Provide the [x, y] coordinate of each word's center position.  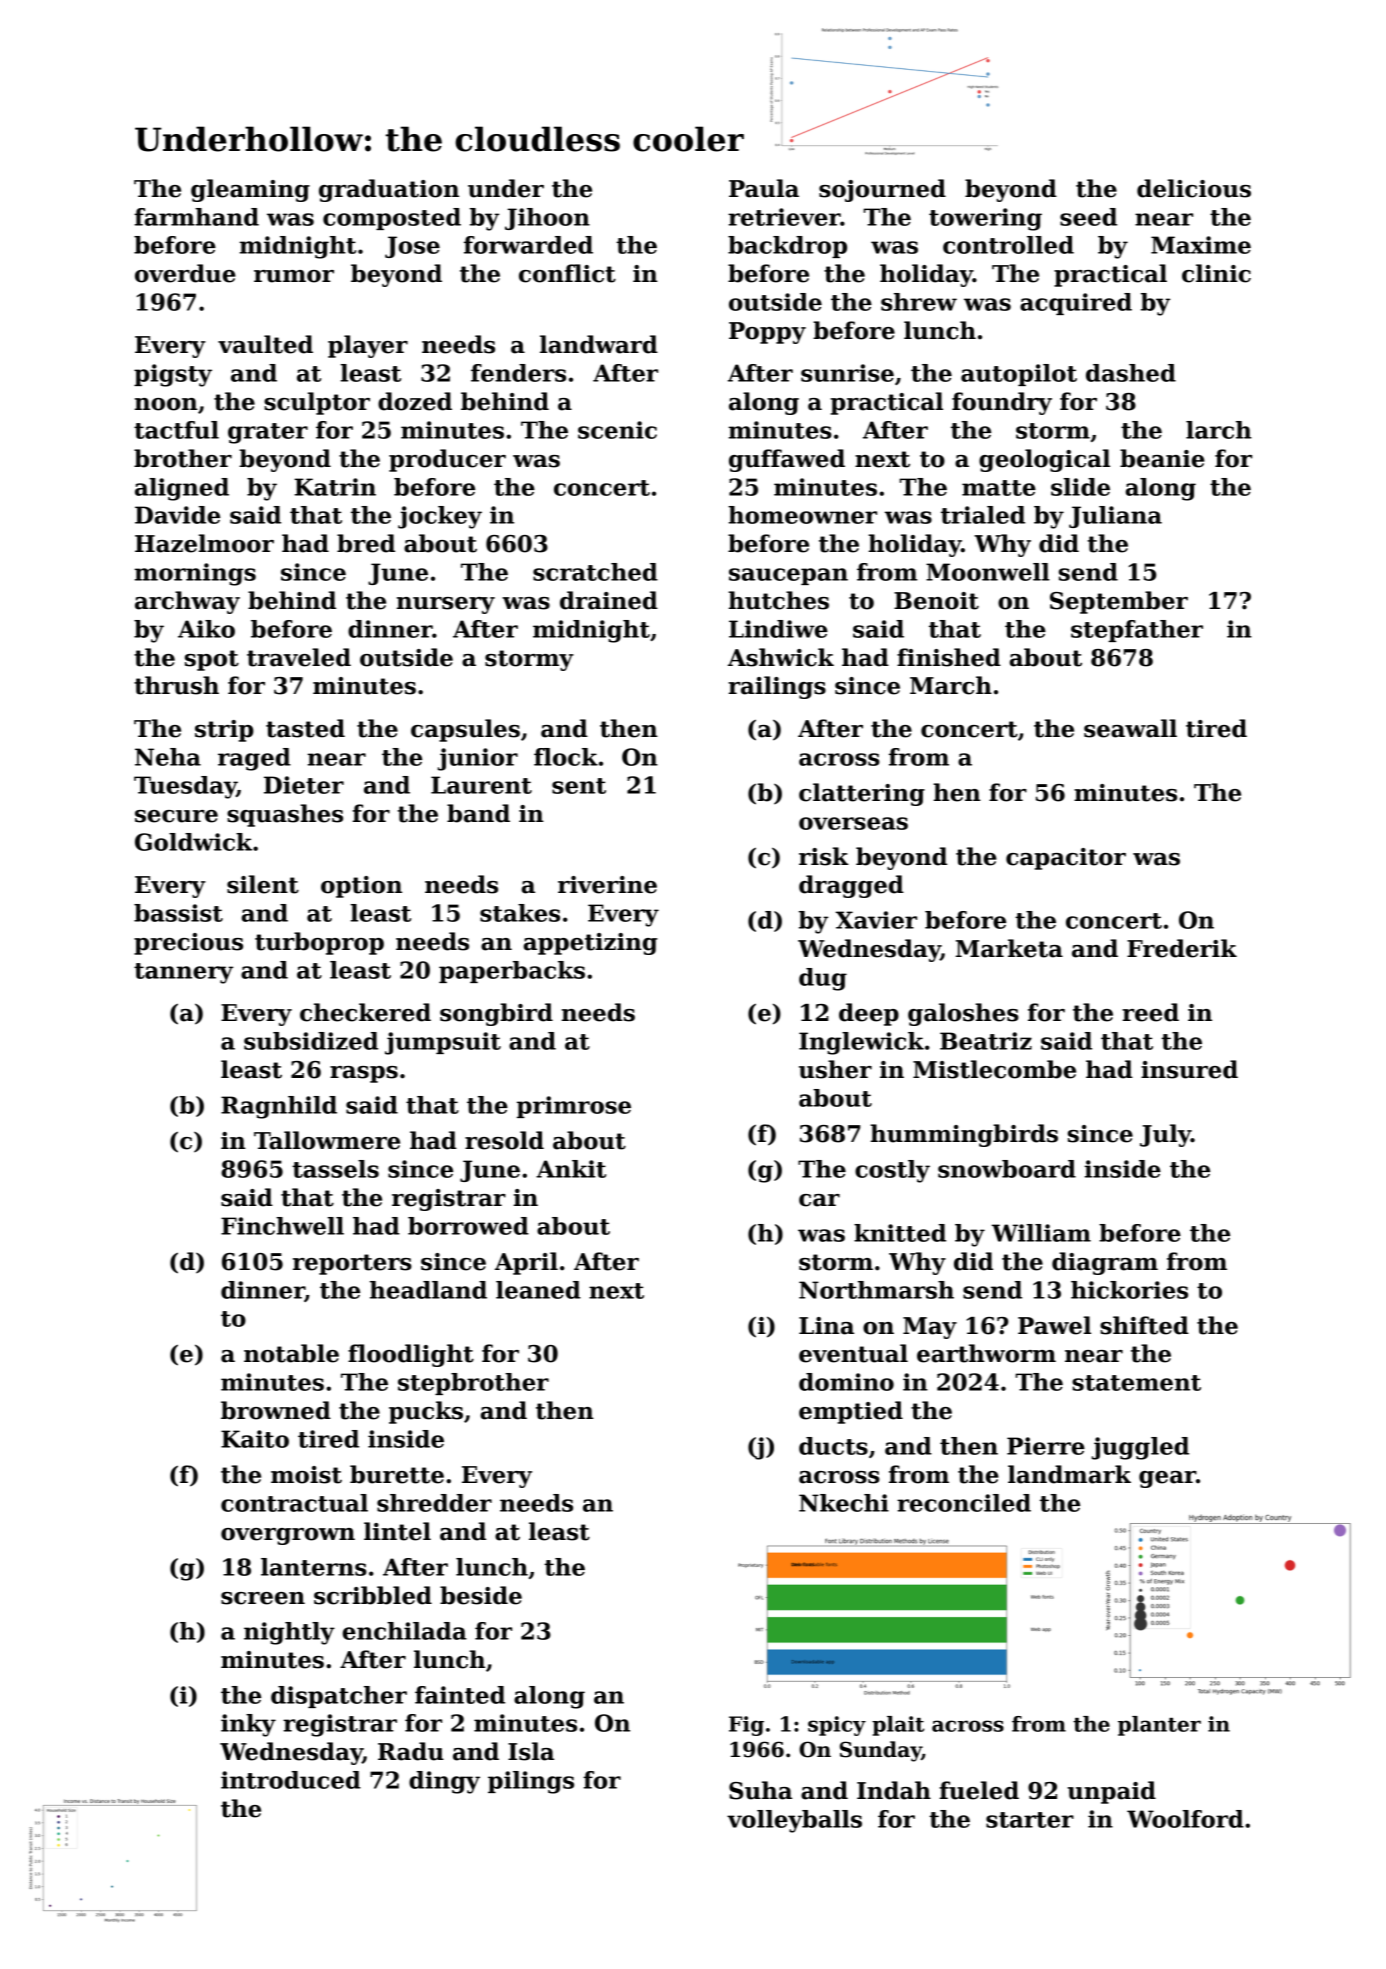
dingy [444, 1782]
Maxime [1201, 245]
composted [392, 219]
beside [481, 1595]
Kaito [255, 1439]
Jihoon [547, 219]
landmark [1069, 1474]
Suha [760, 1790]
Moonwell [988, 572]
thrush [176, 685]
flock [566, 757]
